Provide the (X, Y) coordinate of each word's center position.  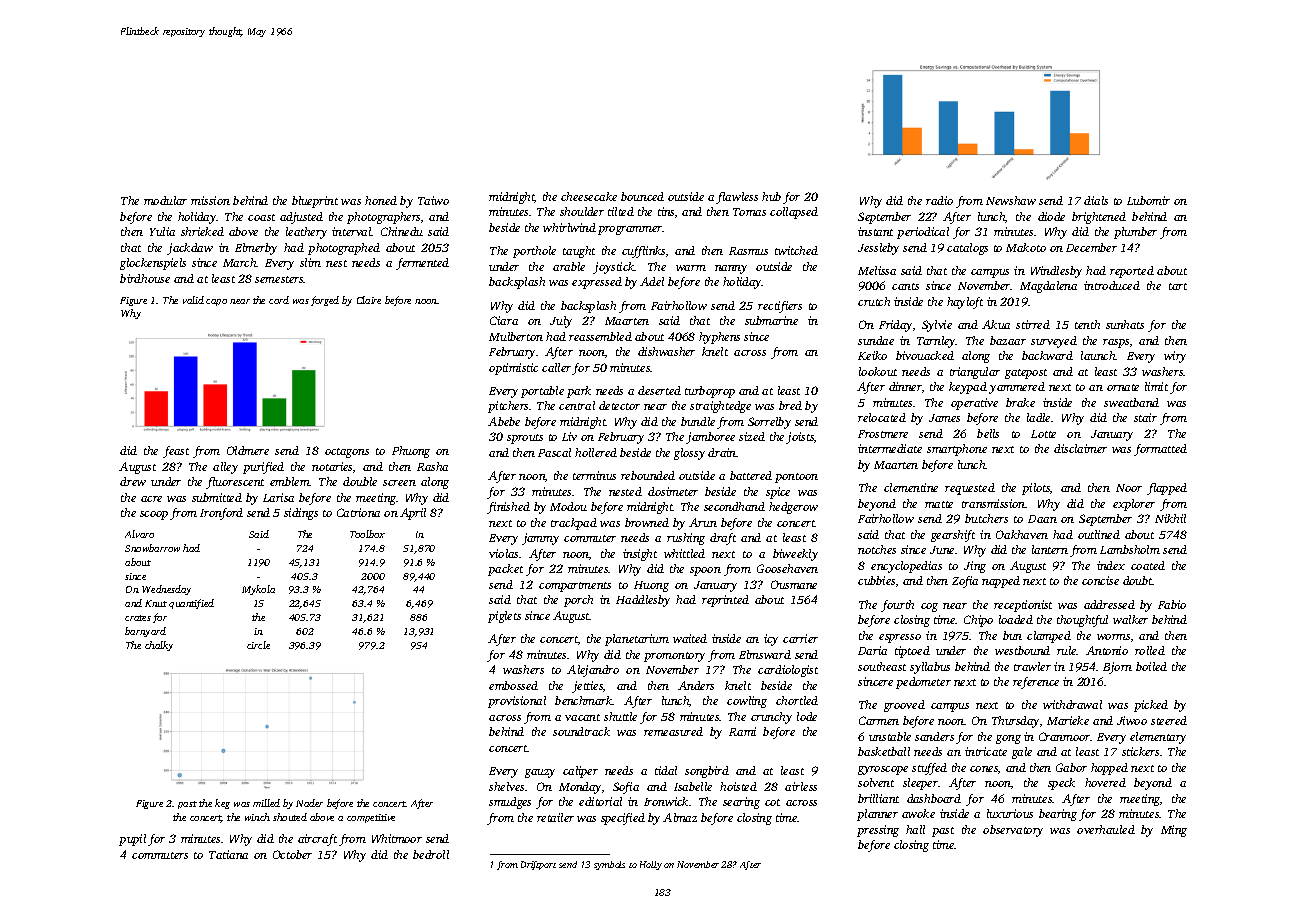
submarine (771, 320)
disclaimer (1080, 448)
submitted (217, 497)
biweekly (795, 555)
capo (216, 302)
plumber (1135, 233)
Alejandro (593, 671)
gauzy (540, 773)
